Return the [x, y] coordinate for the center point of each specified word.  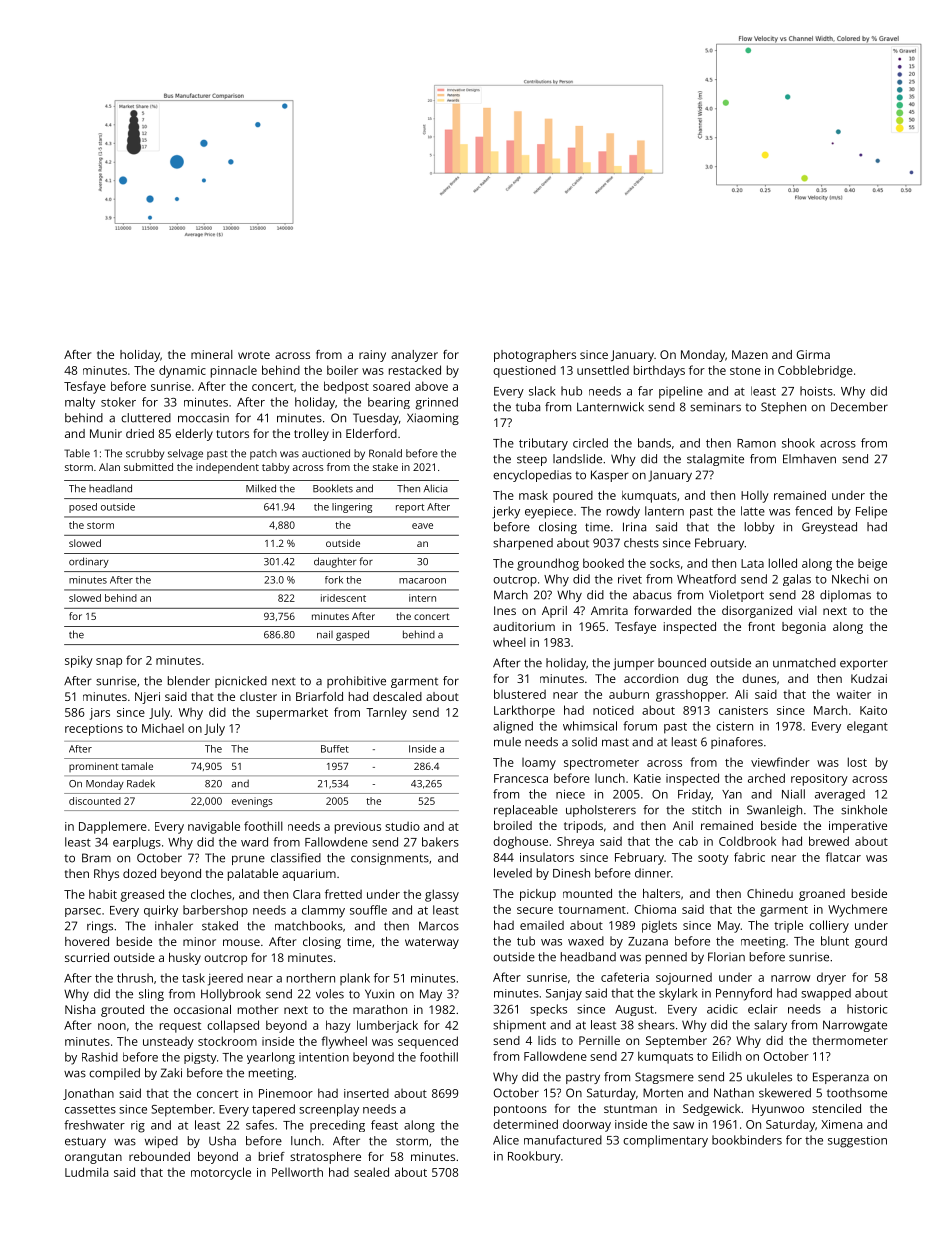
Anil [683, 825]
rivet [630, 579]
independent [227, 468]
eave [422, 526]
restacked [415, 370]
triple [788, 926]
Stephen [783, 408]
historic [867, 1009]
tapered [273, 1110]
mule [507, 742]
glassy [442, 895]
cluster [258, 696]
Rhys [106, 875]
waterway [432, 943]
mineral [212, 354]
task [193, 978]
